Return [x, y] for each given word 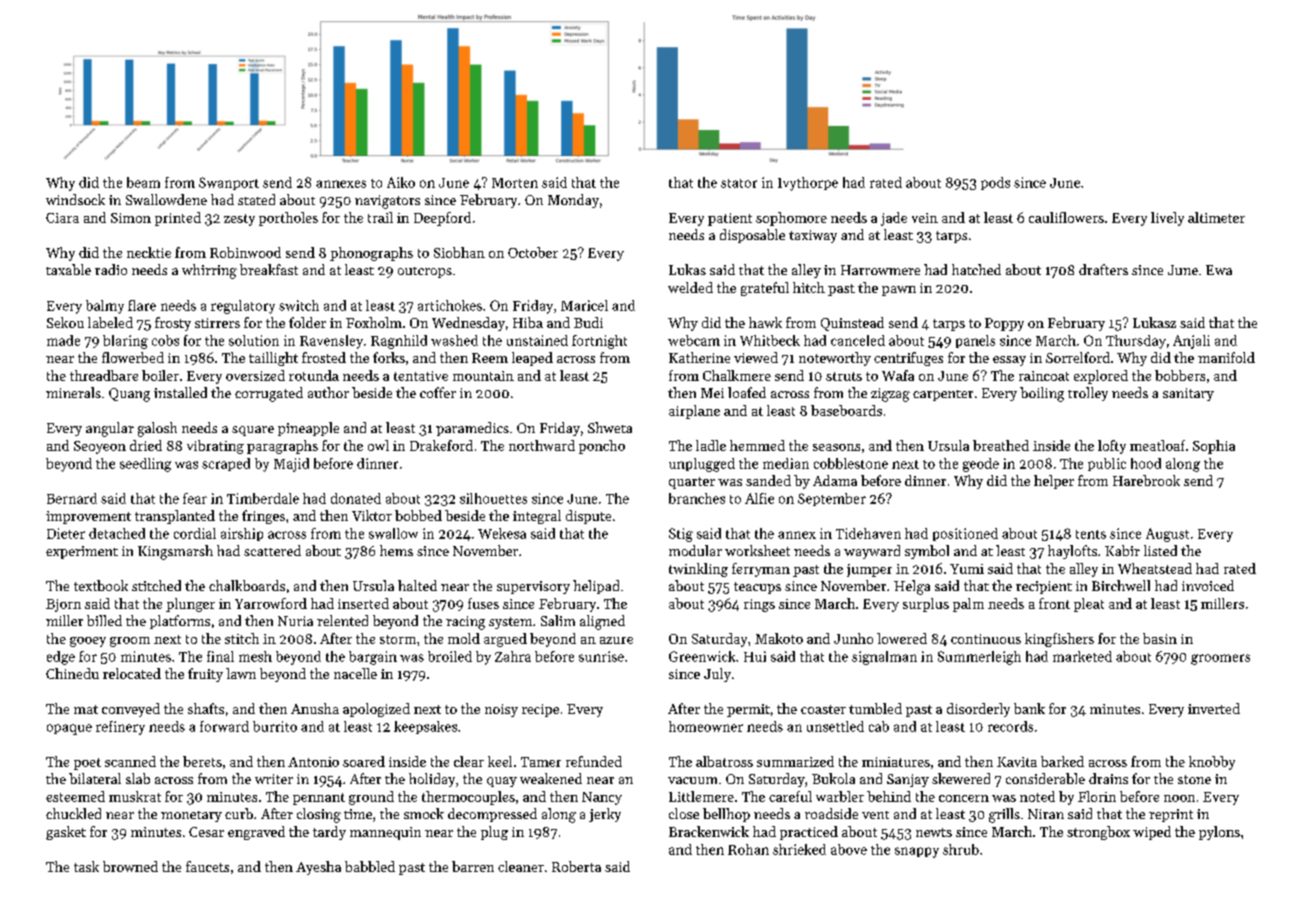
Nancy [602, 798]
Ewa [1219, 270]
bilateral [95, 778]
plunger [190, 605]
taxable [68, 269]
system [510, 623]
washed [454, 340]
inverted [1214, 708]
